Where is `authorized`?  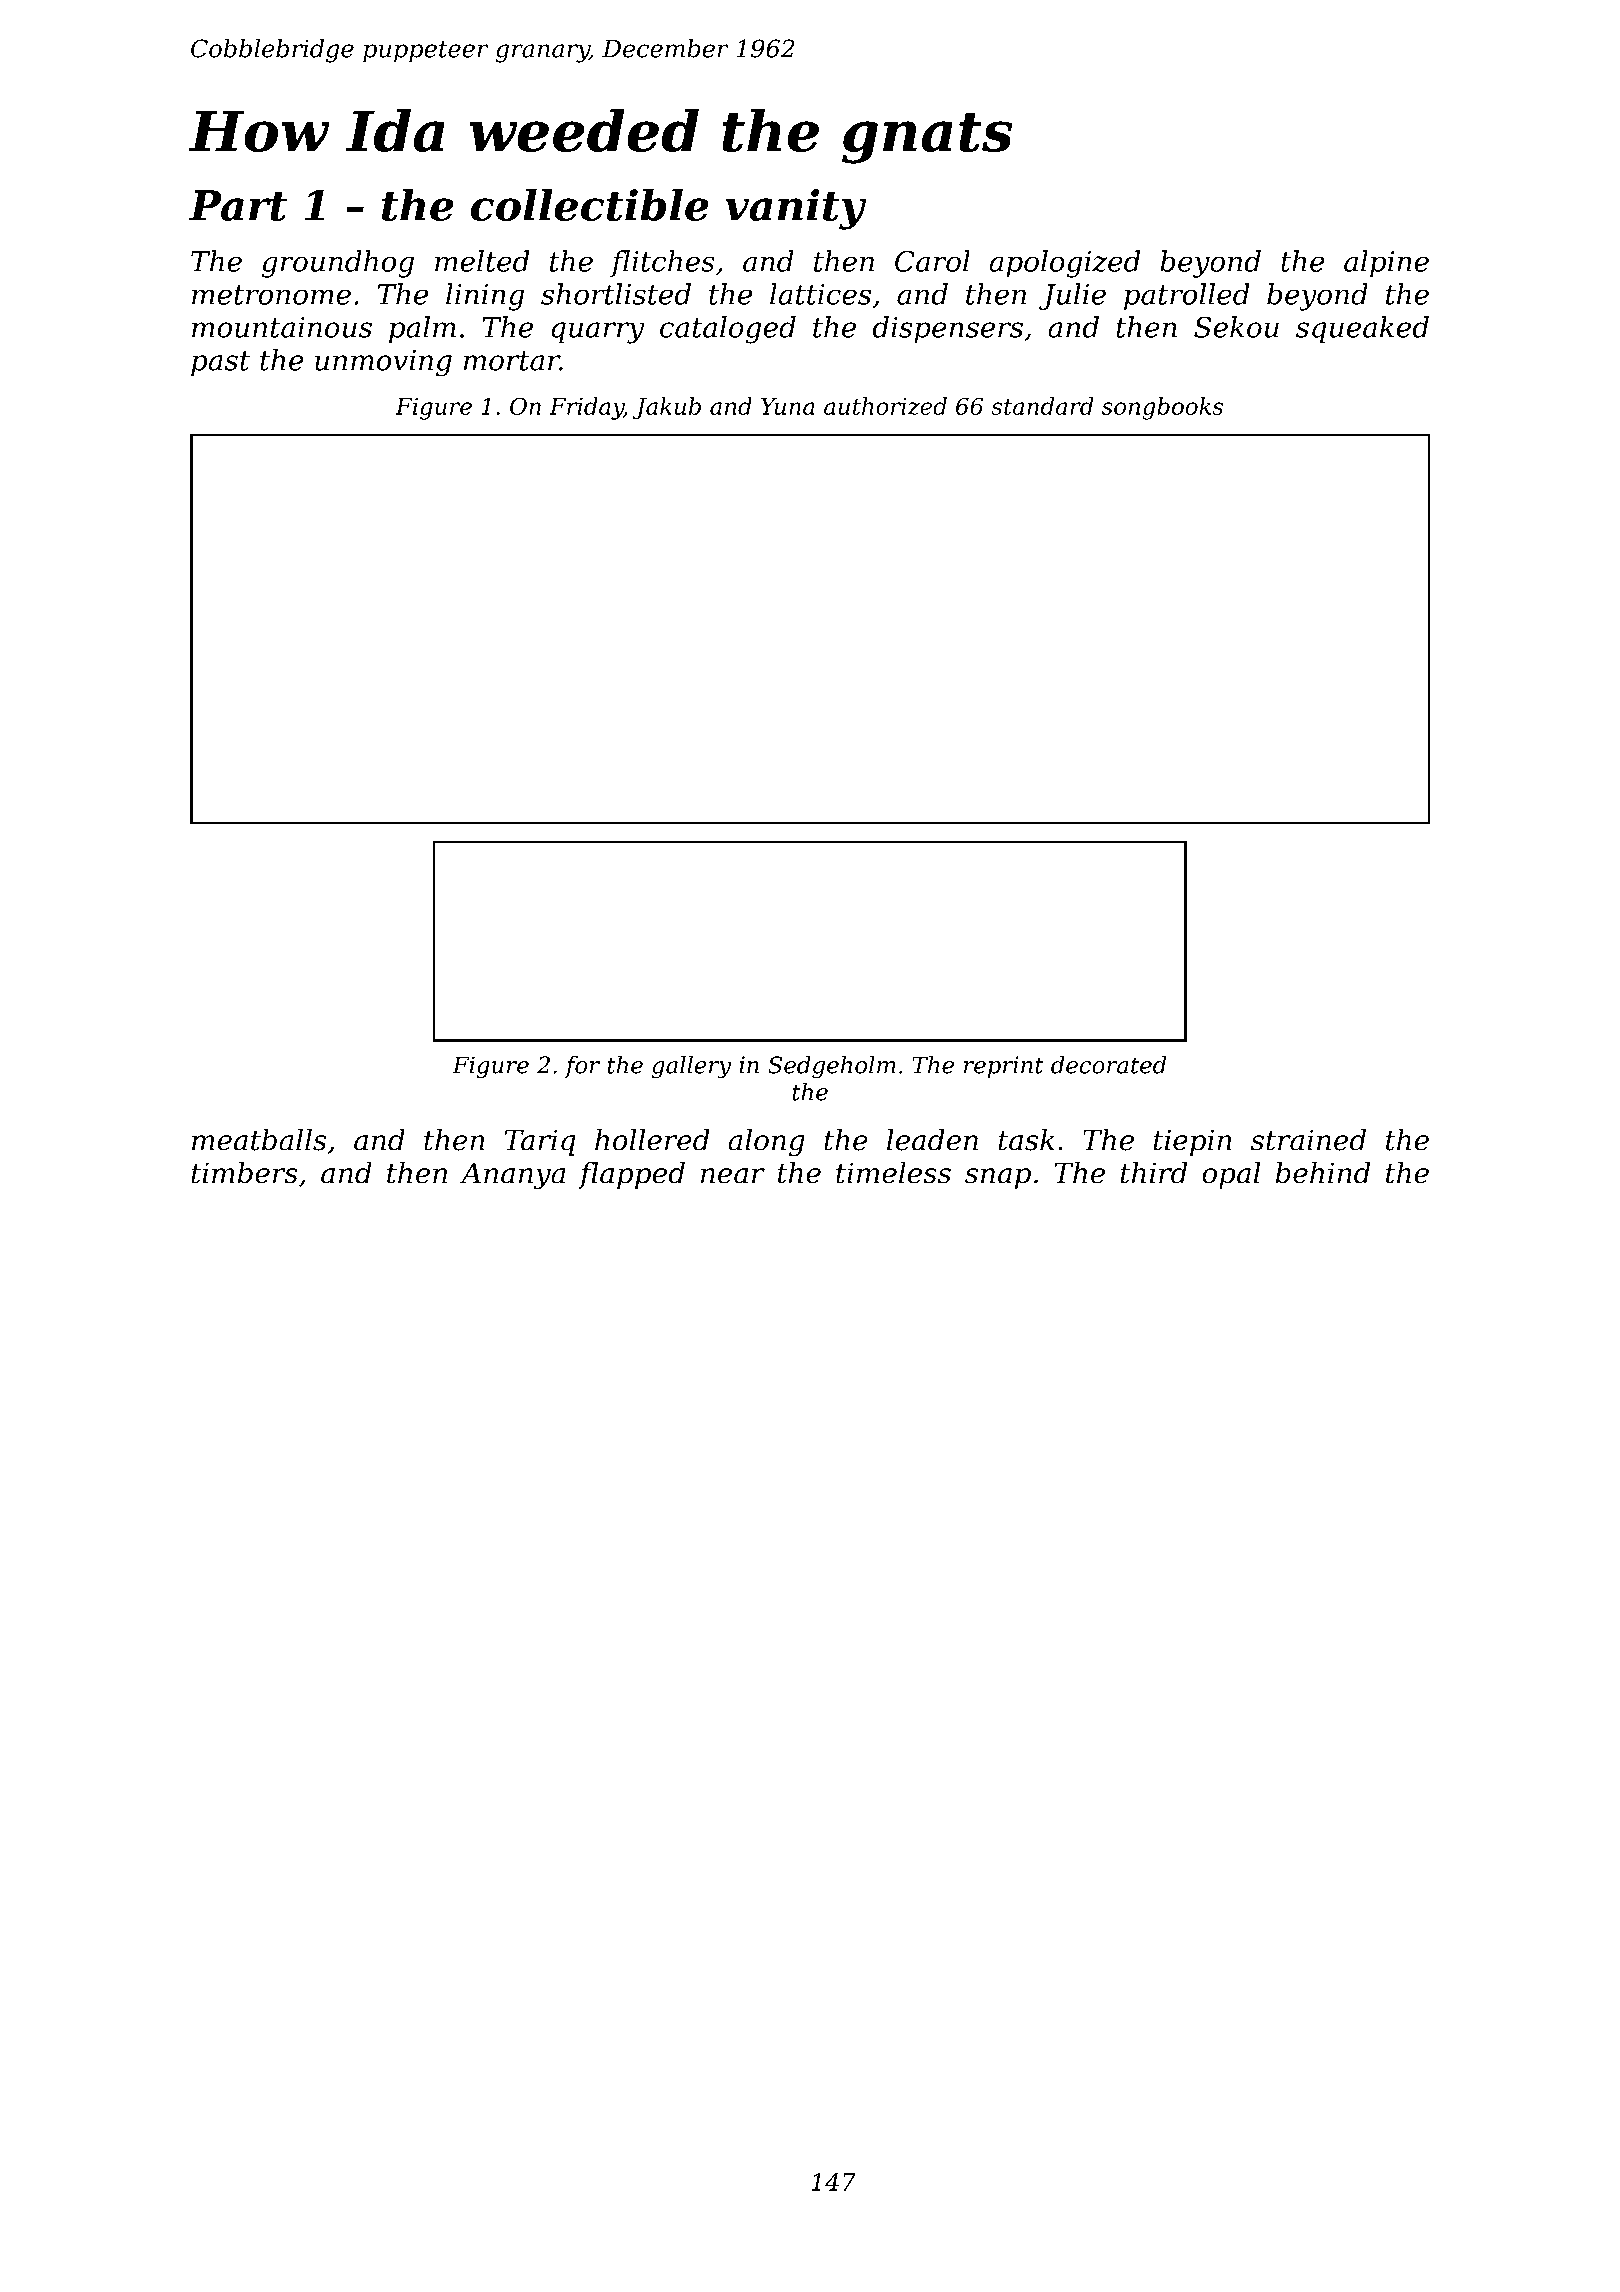 authorized is located at coordinates (885, 406).
